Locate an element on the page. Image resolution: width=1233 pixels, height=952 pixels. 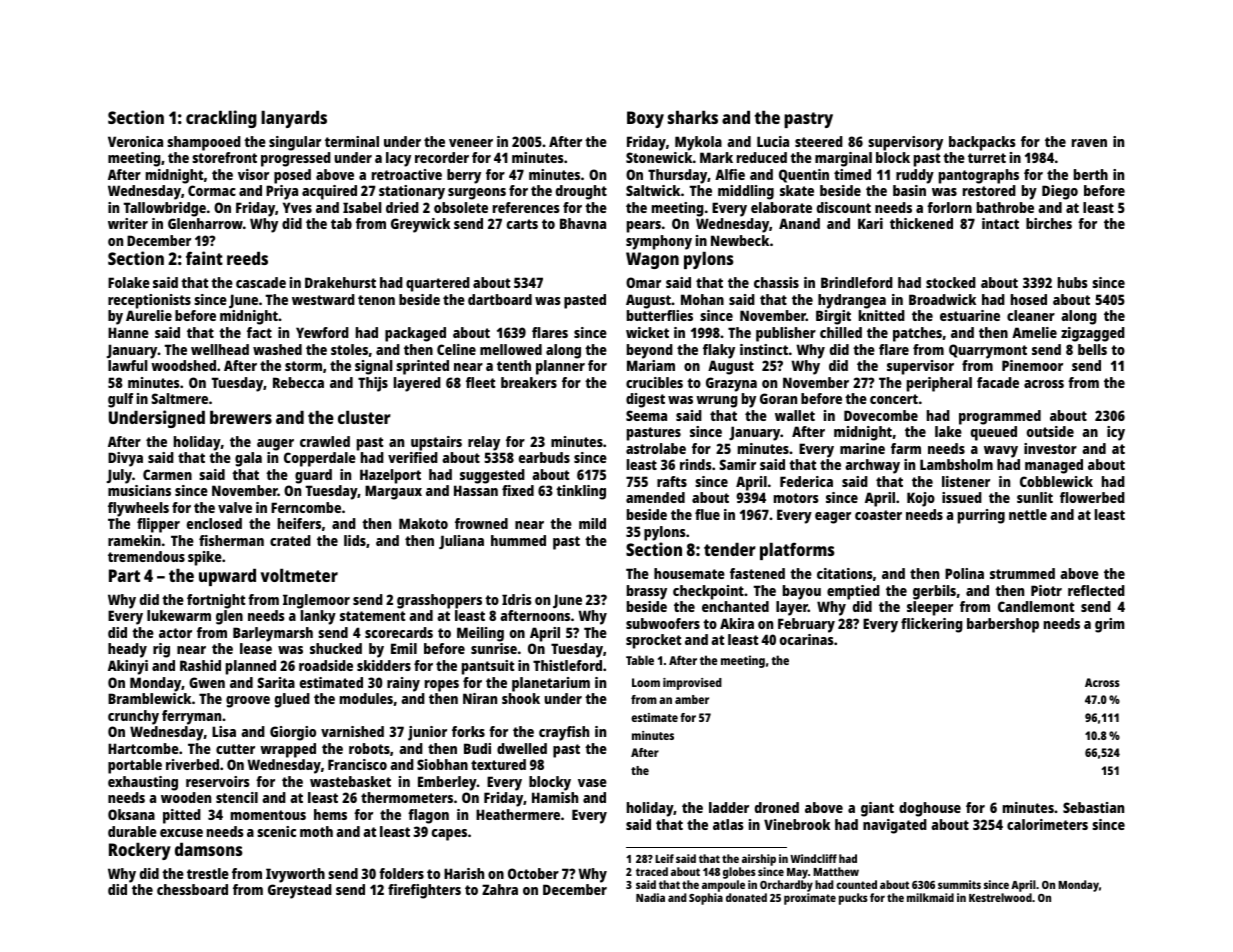
raven is located at coordinates (1089, 143).
